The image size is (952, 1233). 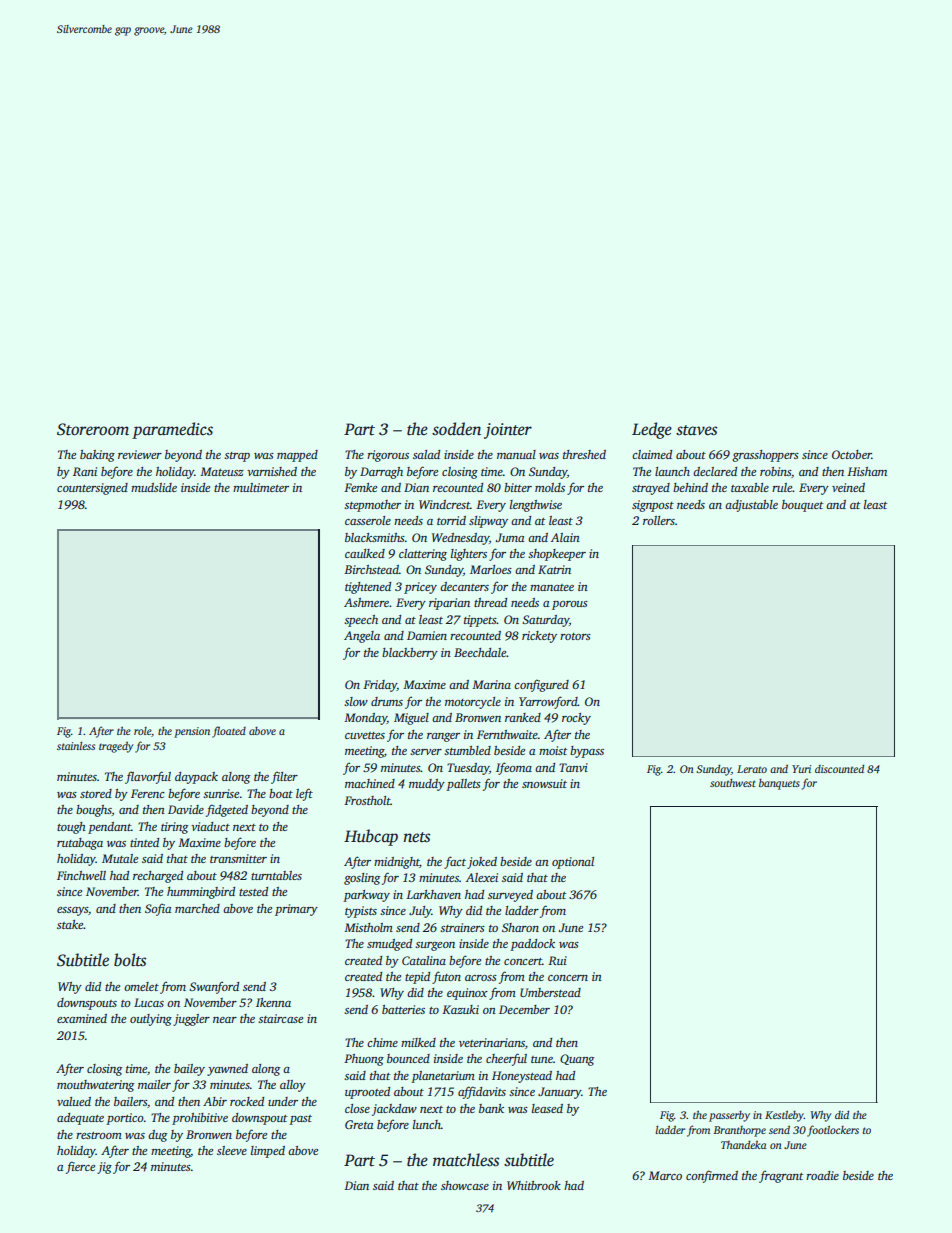 What do you see at coordinates (130, 960) in the document?
I see `bolts` at bounding box center [130, 960].
